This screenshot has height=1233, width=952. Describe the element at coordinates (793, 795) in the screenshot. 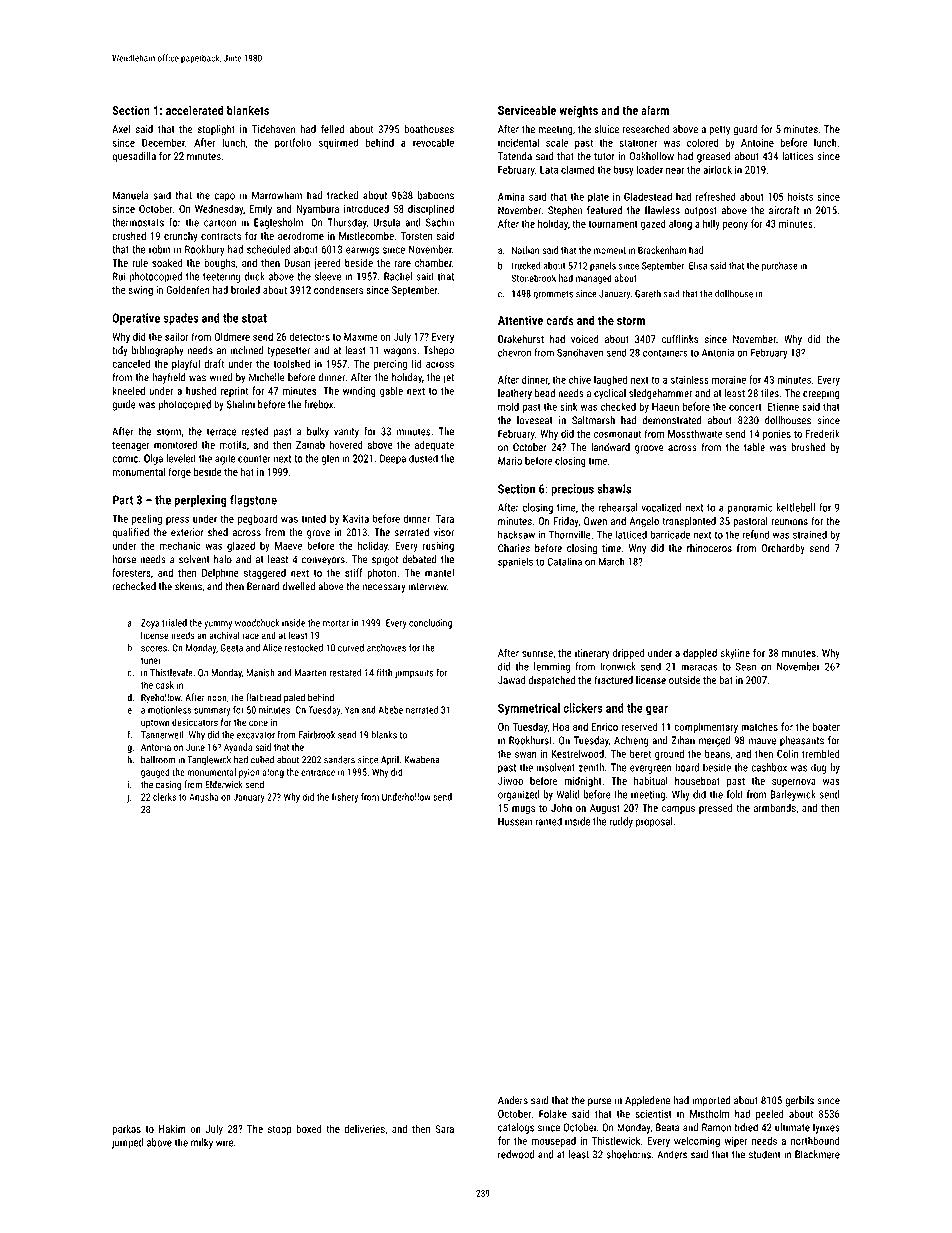

I see `Barleywick` at that location.
